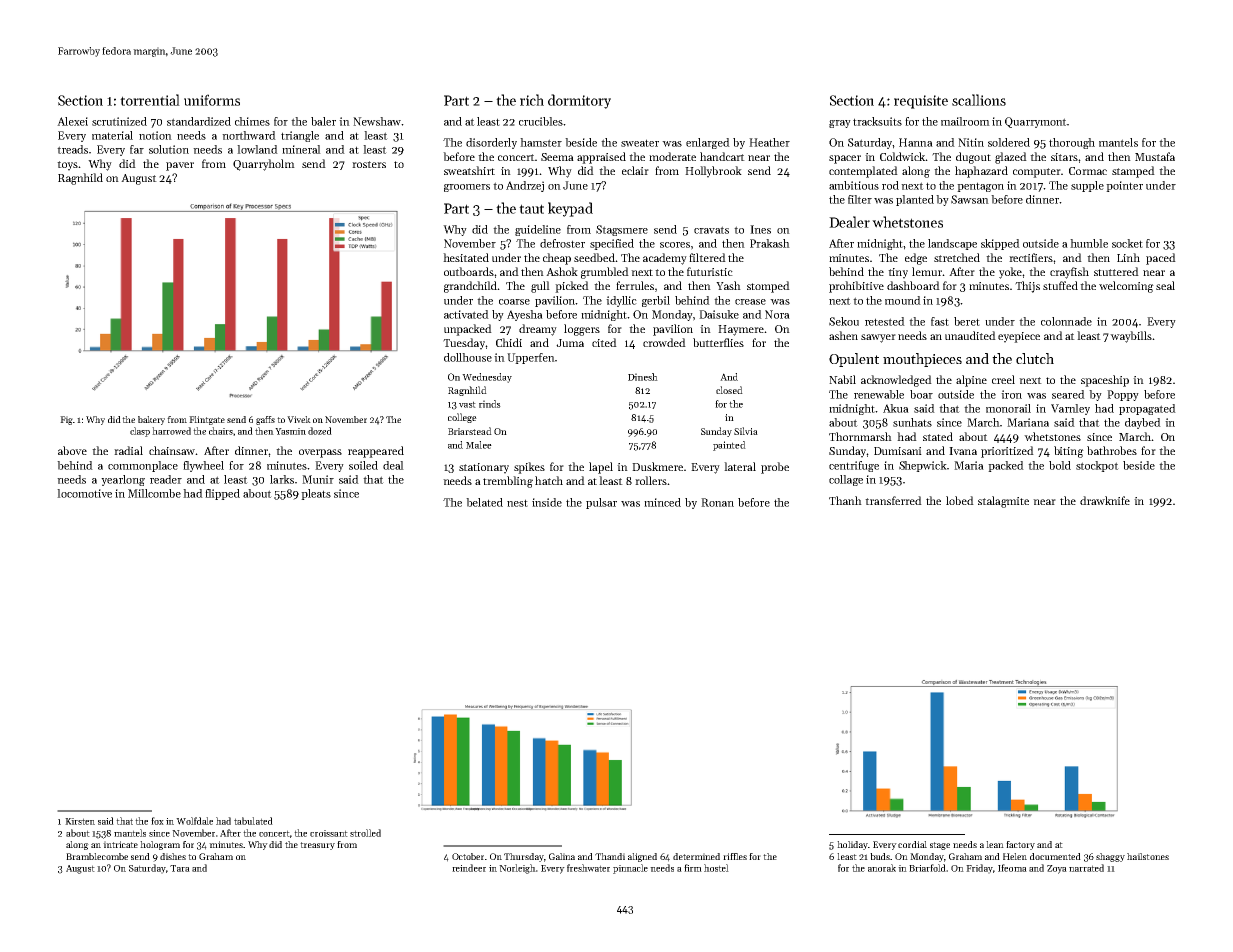 The height and width of the image is (952, 1233). I want to click on toys, so click(67, 166).
